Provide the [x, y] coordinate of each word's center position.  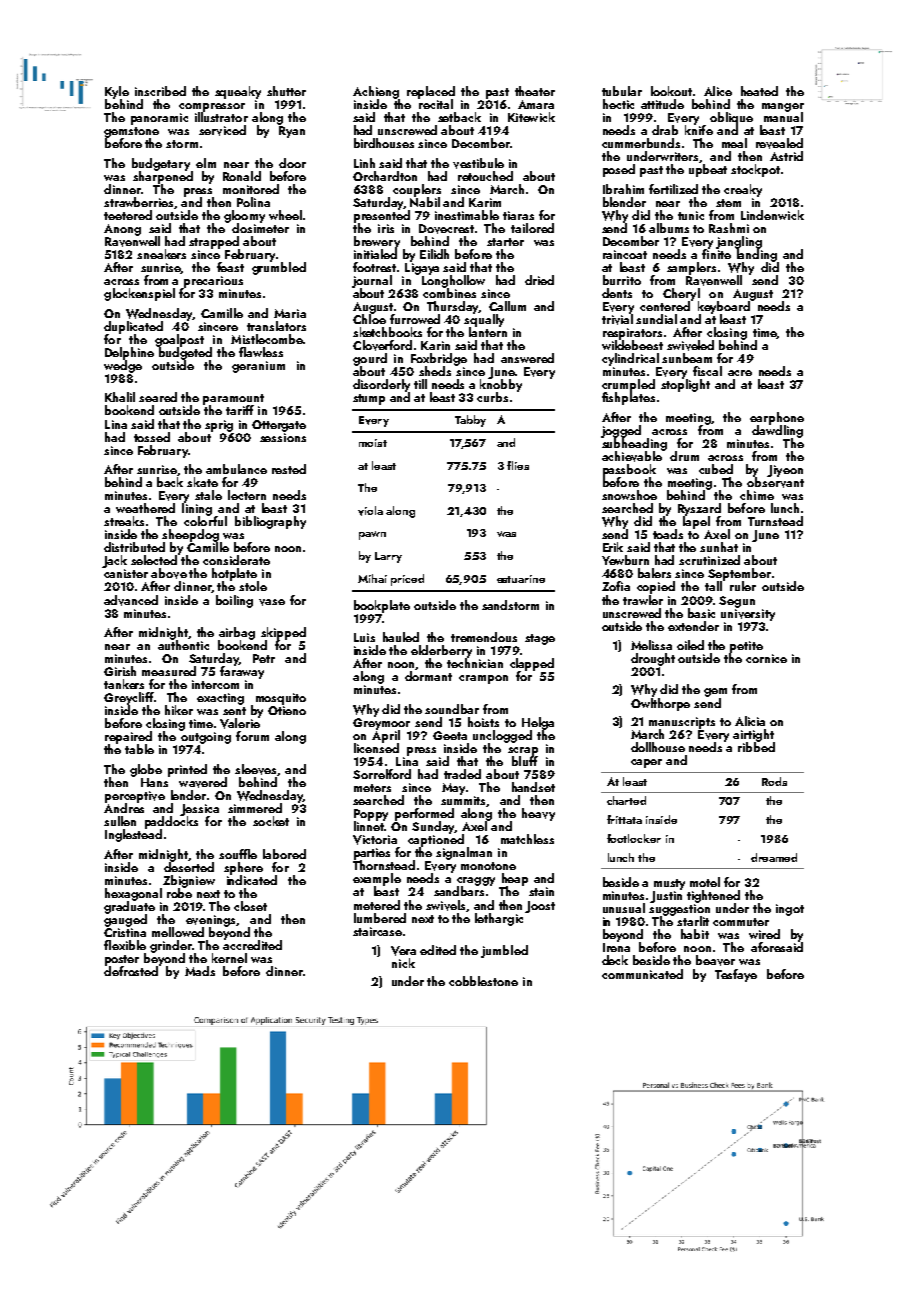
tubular [622, 91]
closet [250, 906]
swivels [445, 905]
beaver [715, 960]
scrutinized [709, 560]
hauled [401, 637]
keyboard [724, 307]
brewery [377, 242]
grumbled [279, 268]
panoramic [159, 119]
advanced [131, 600]
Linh [364, 163]
